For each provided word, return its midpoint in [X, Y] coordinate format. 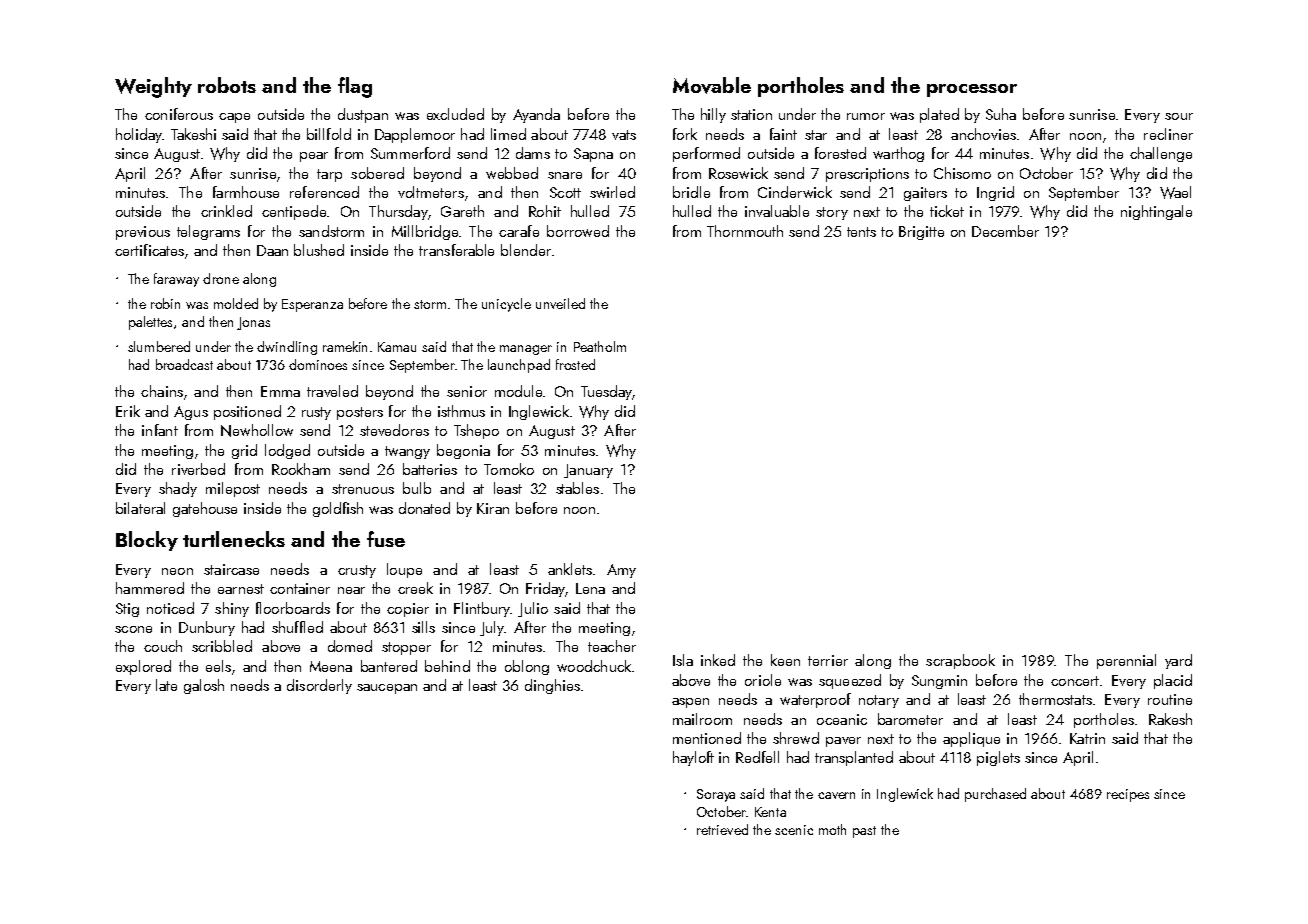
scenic [794, 830]
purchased [995, 795]
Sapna [593, 155]
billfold [329, 134]
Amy [621, 571]
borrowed [578, 231]
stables [577, 488]
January [588, 471]
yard [1178, 661]
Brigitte [921, 233]
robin [165, 303]
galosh [204, 686]
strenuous [363, 489]
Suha [1001, 114]
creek [415, 588]
